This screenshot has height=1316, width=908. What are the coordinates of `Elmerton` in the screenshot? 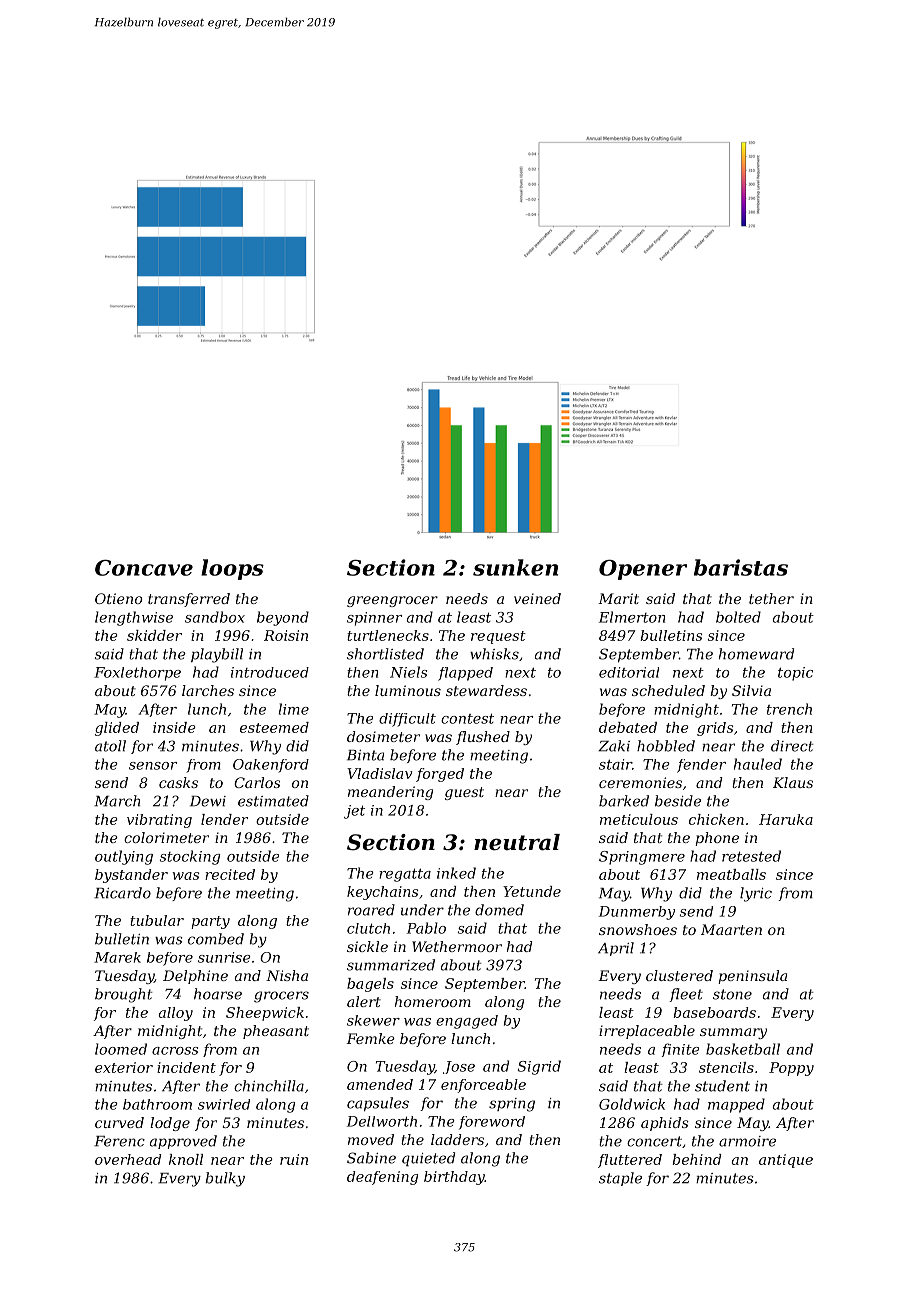 It's located at (632, 617).
